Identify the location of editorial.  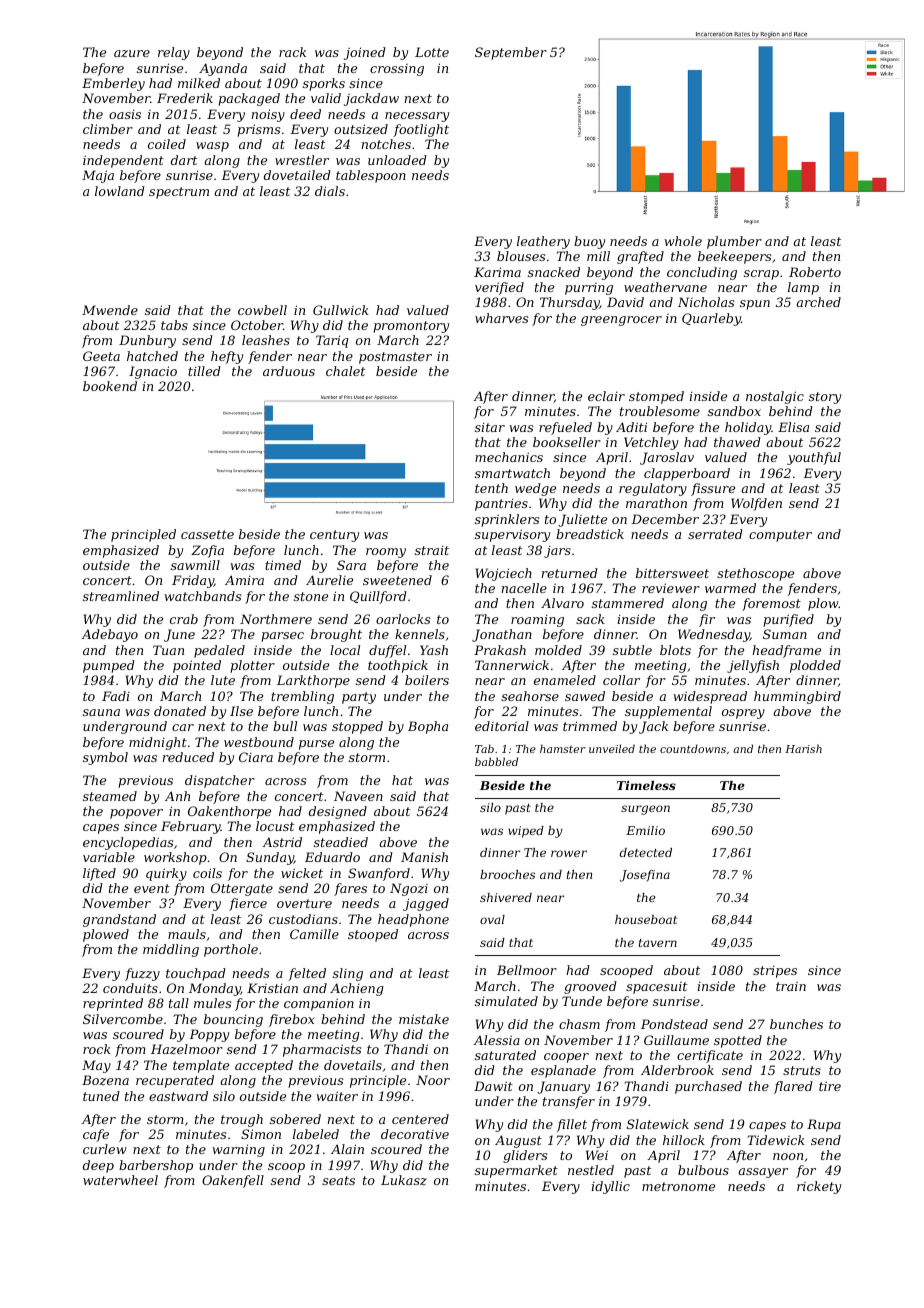
(502, 726).
